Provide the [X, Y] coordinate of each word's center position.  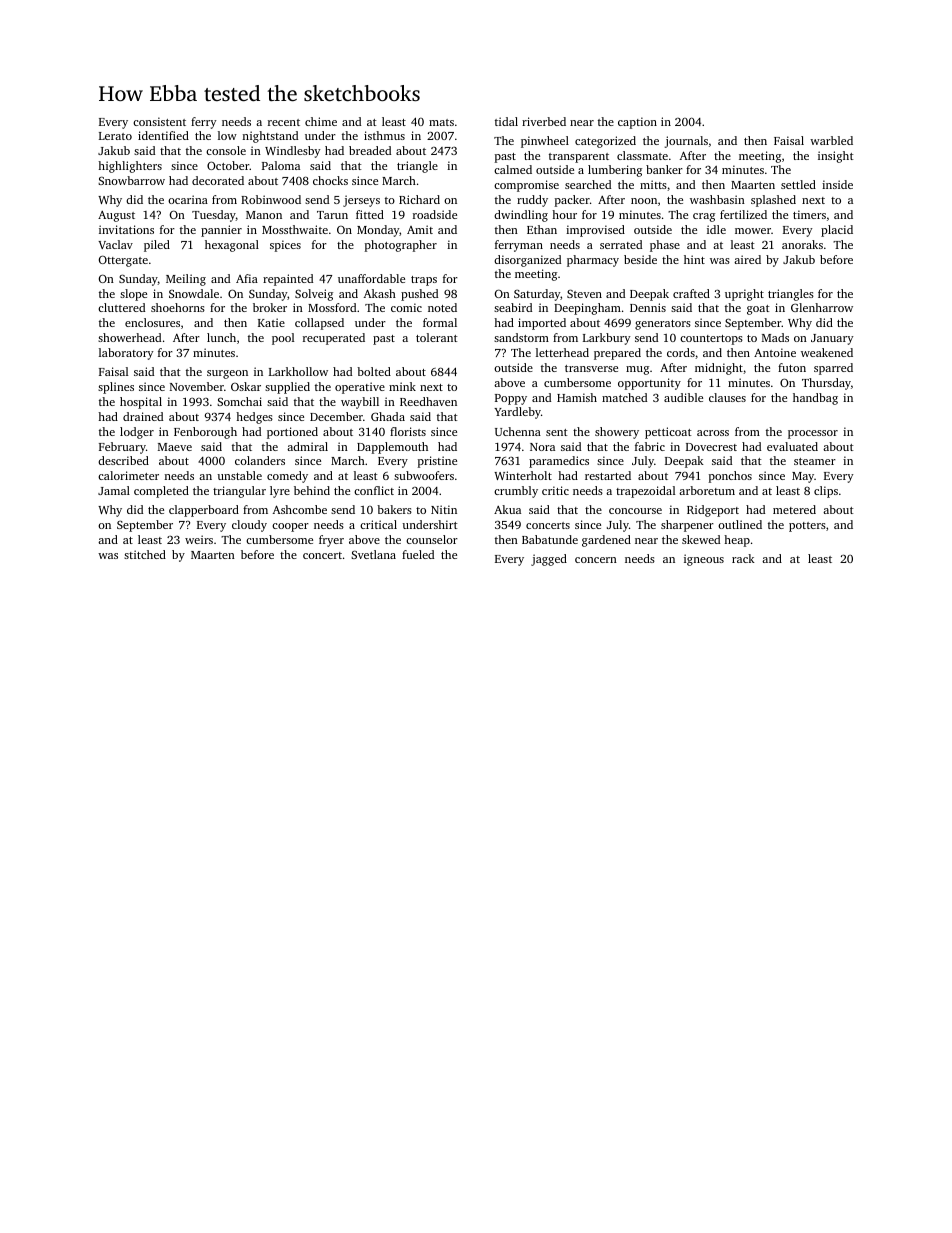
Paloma [281, 165]
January [832, 339]
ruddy [532, 201]
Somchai [239, 401]
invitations [126, 229]
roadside [435, 214]
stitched [145, 554]
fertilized [743, 214]
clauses [727, 397]
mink [402, 386]
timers [809, 214]
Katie [271, 322]
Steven [584, 293]
